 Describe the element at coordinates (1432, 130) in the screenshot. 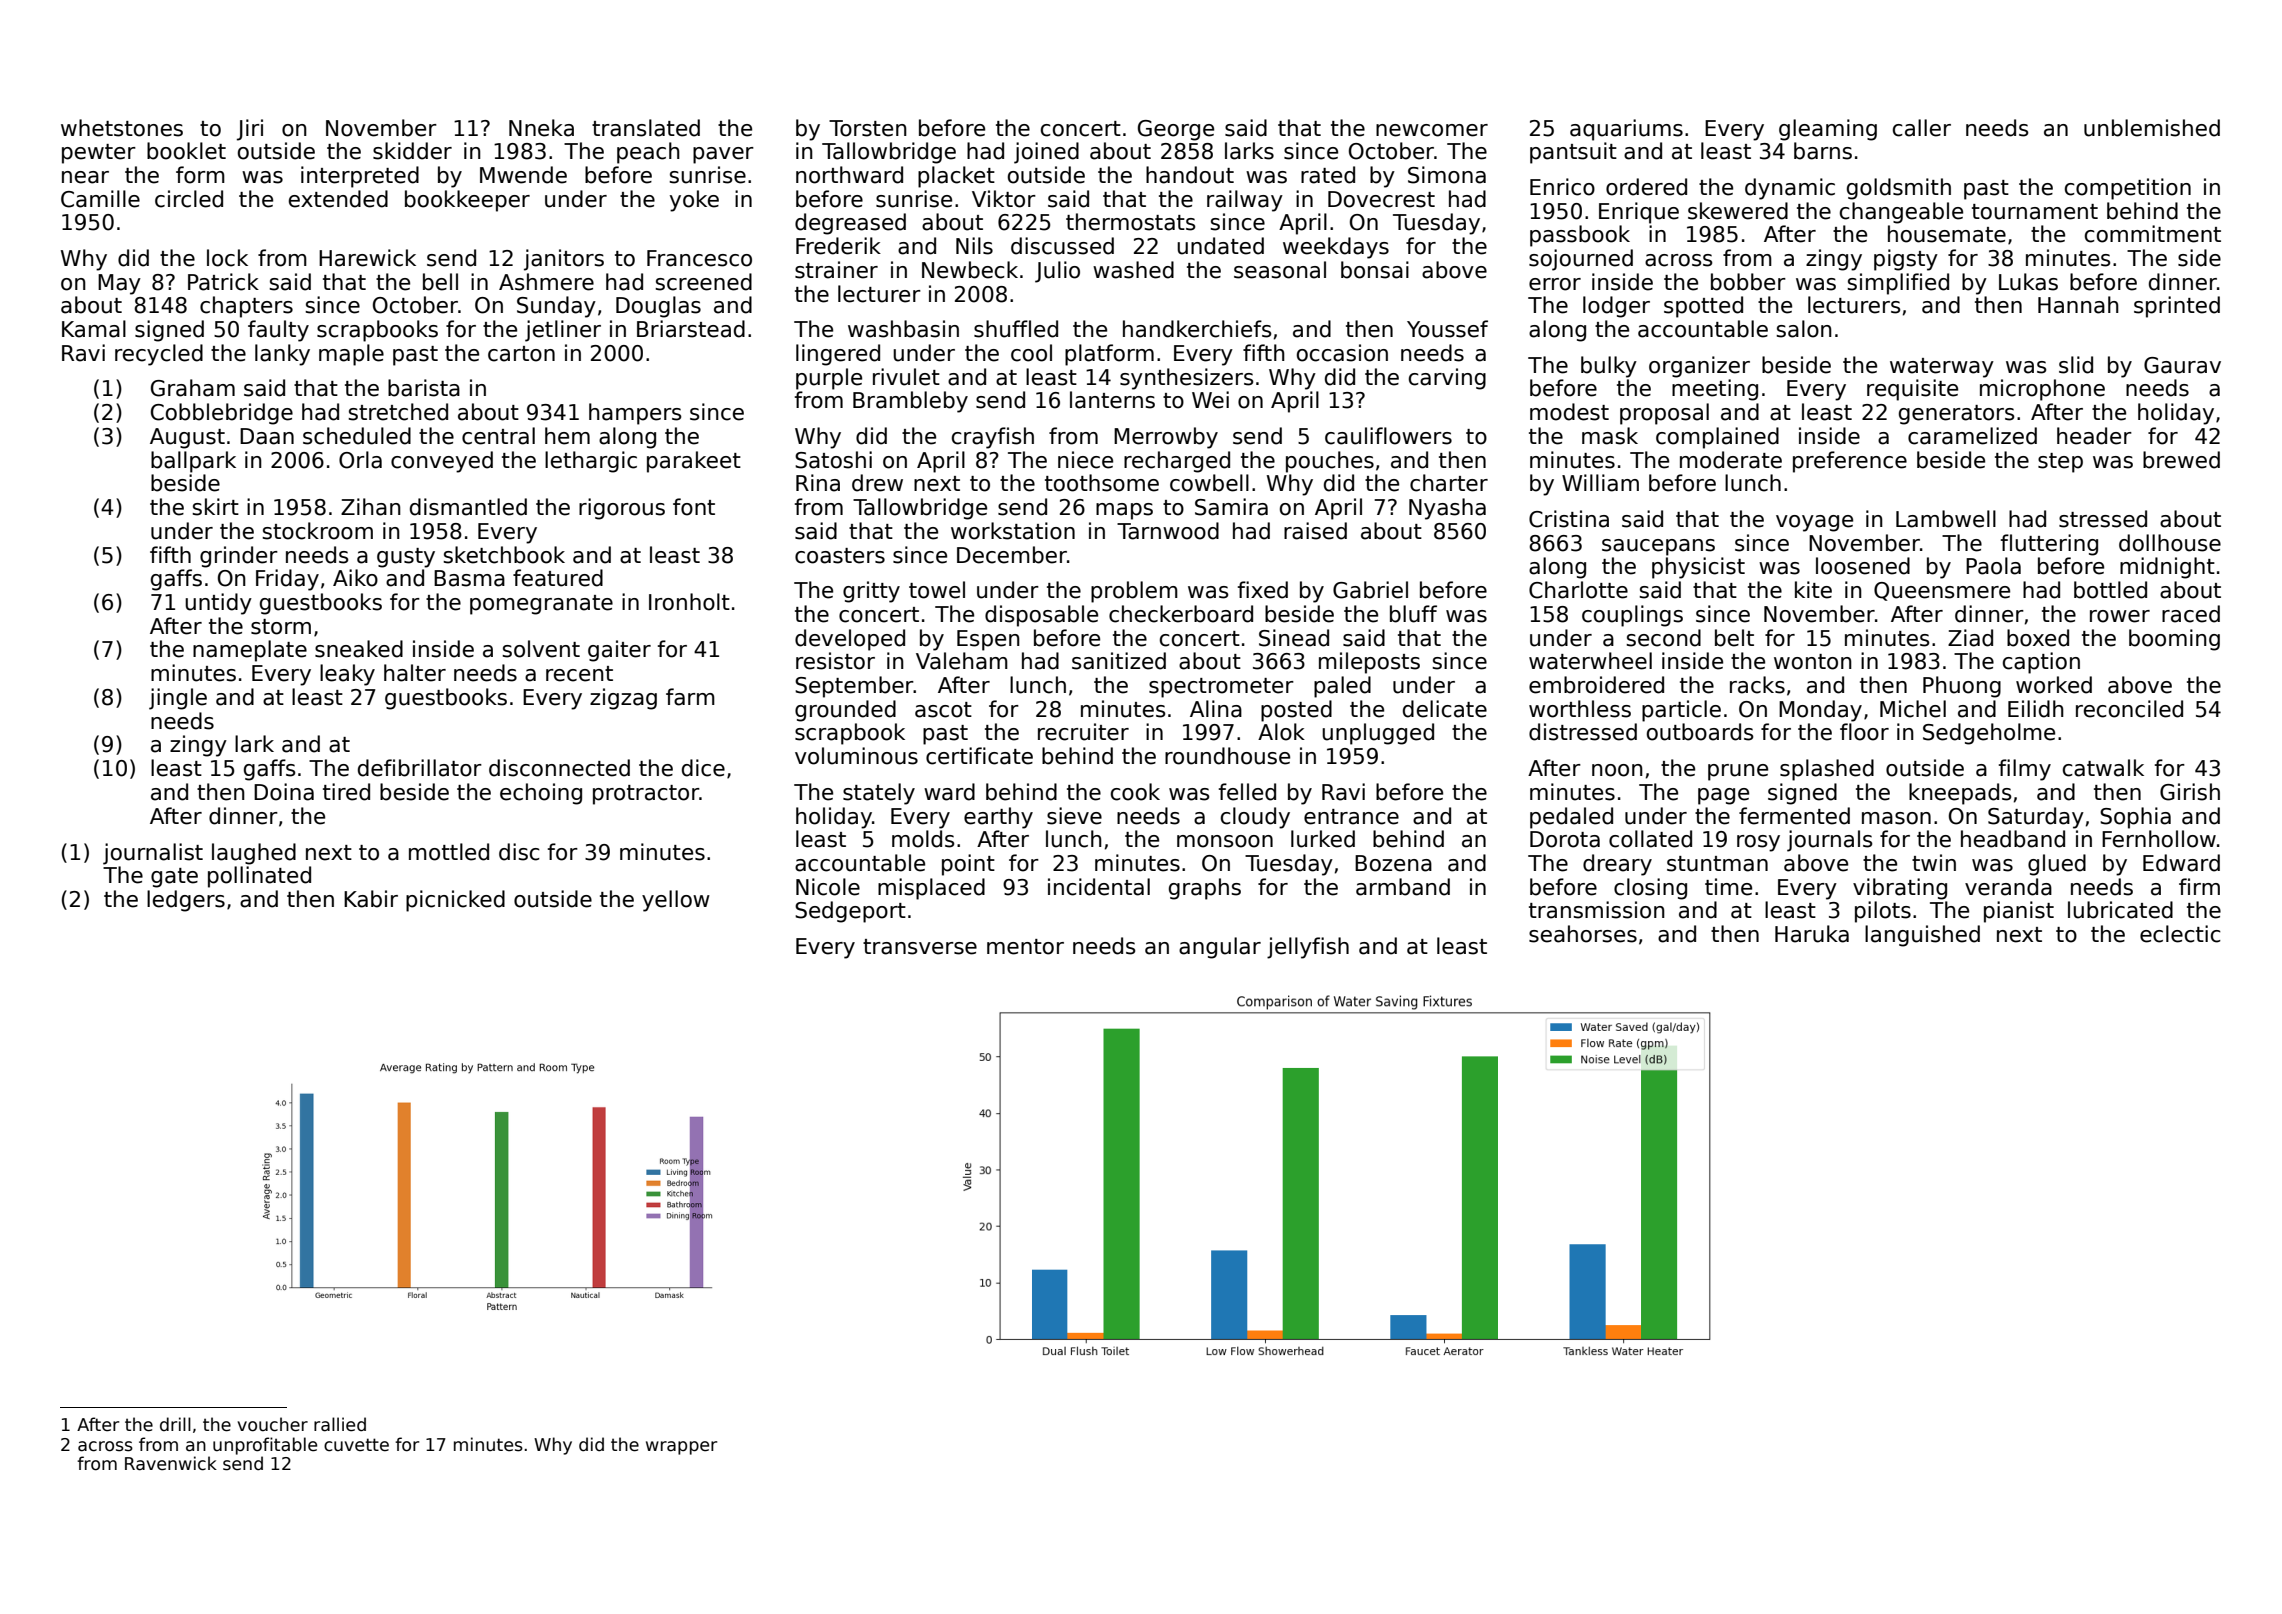

I see `newcomer` at that location.
